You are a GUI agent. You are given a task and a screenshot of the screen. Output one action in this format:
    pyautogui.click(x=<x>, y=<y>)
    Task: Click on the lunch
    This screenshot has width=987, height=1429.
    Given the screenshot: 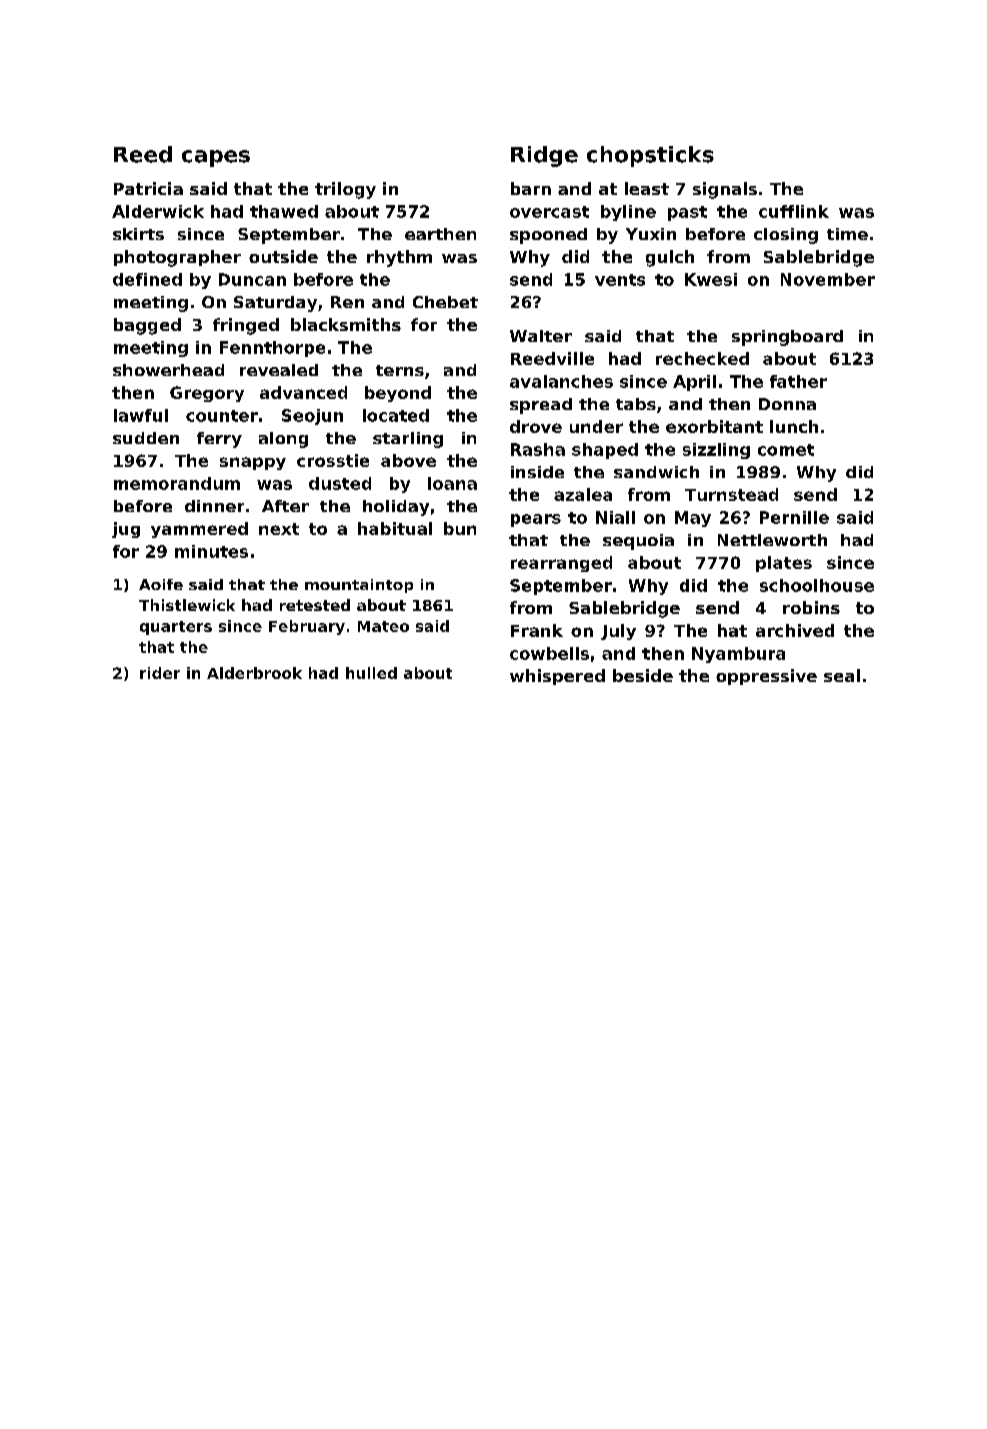 What is the action you would take?
    pyautogui.click(x=794, y=426)
